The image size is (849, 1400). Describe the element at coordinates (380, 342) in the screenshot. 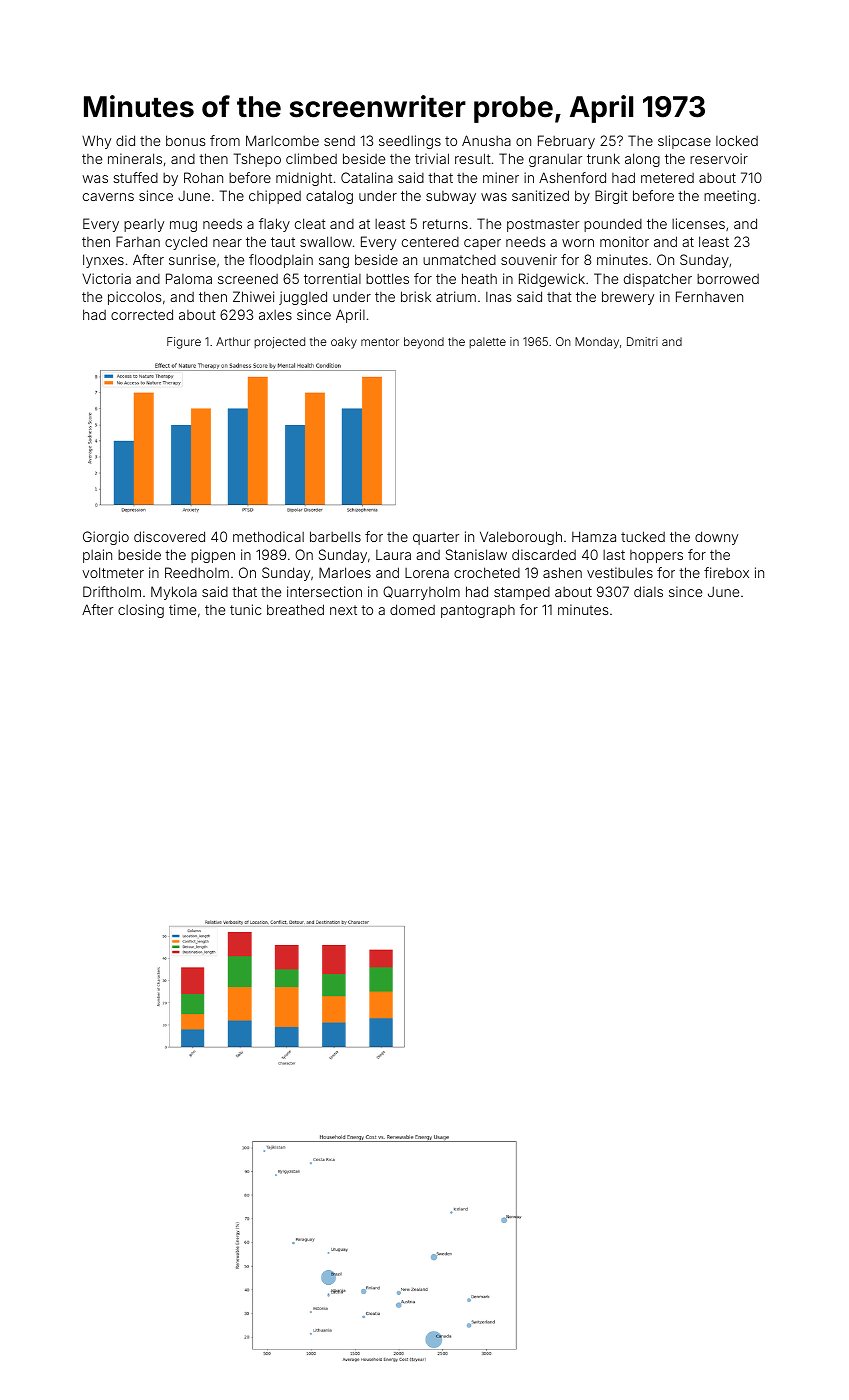

I see `mentor` at that location.
